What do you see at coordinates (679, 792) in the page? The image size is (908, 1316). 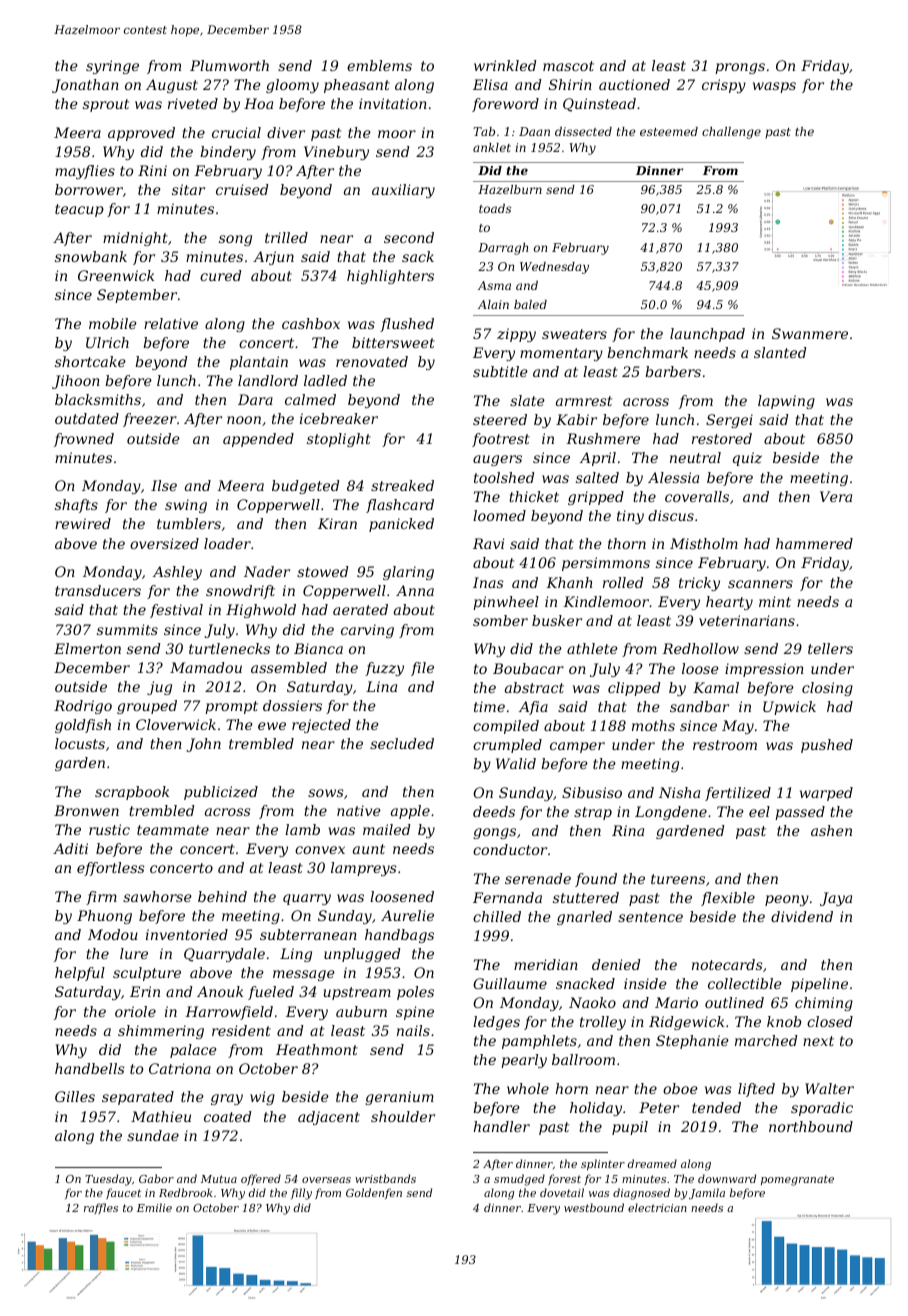 I see `Nisha` at bounding box center [679, 792].
